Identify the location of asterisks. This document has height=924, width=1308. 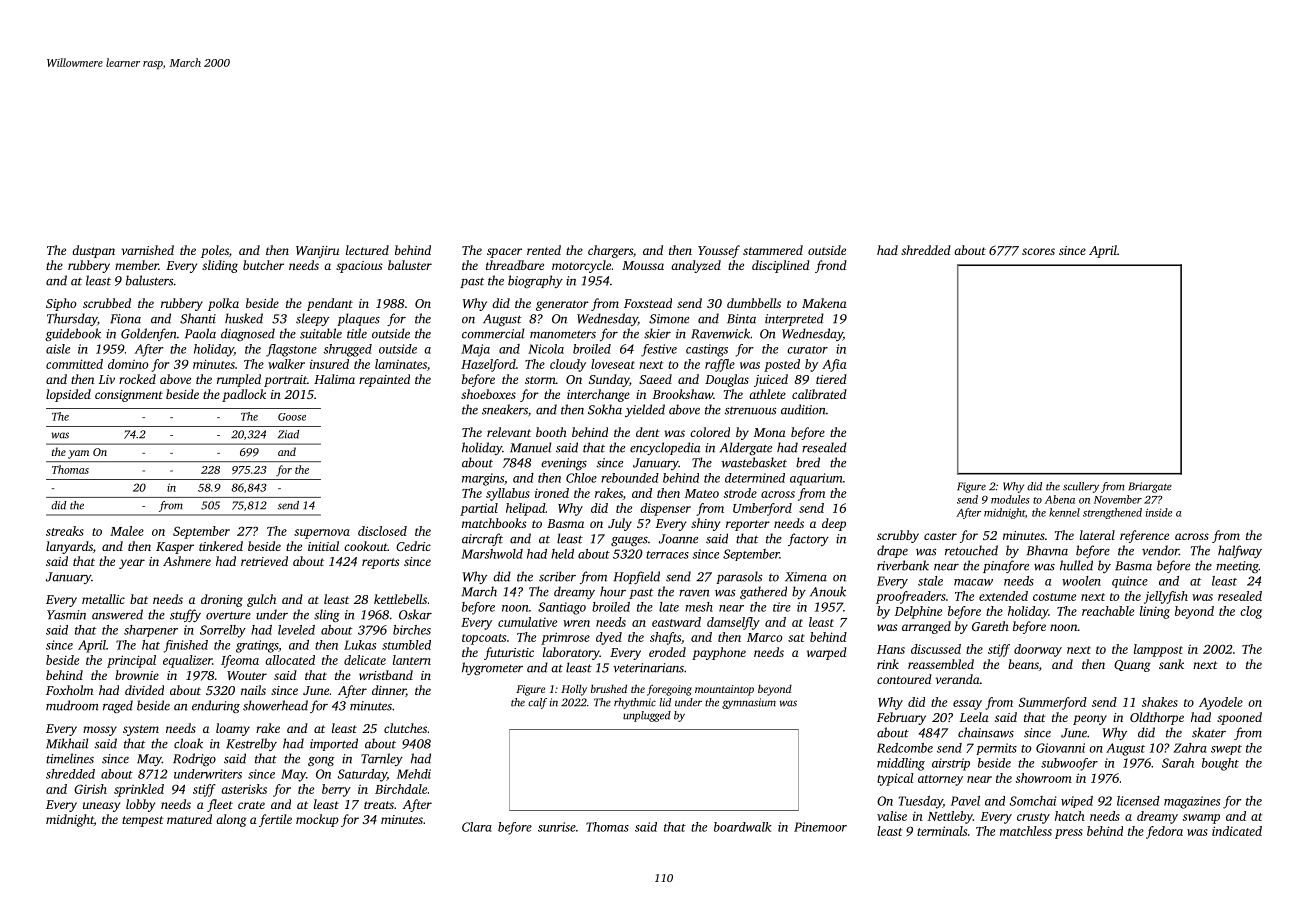
(244, 789).
